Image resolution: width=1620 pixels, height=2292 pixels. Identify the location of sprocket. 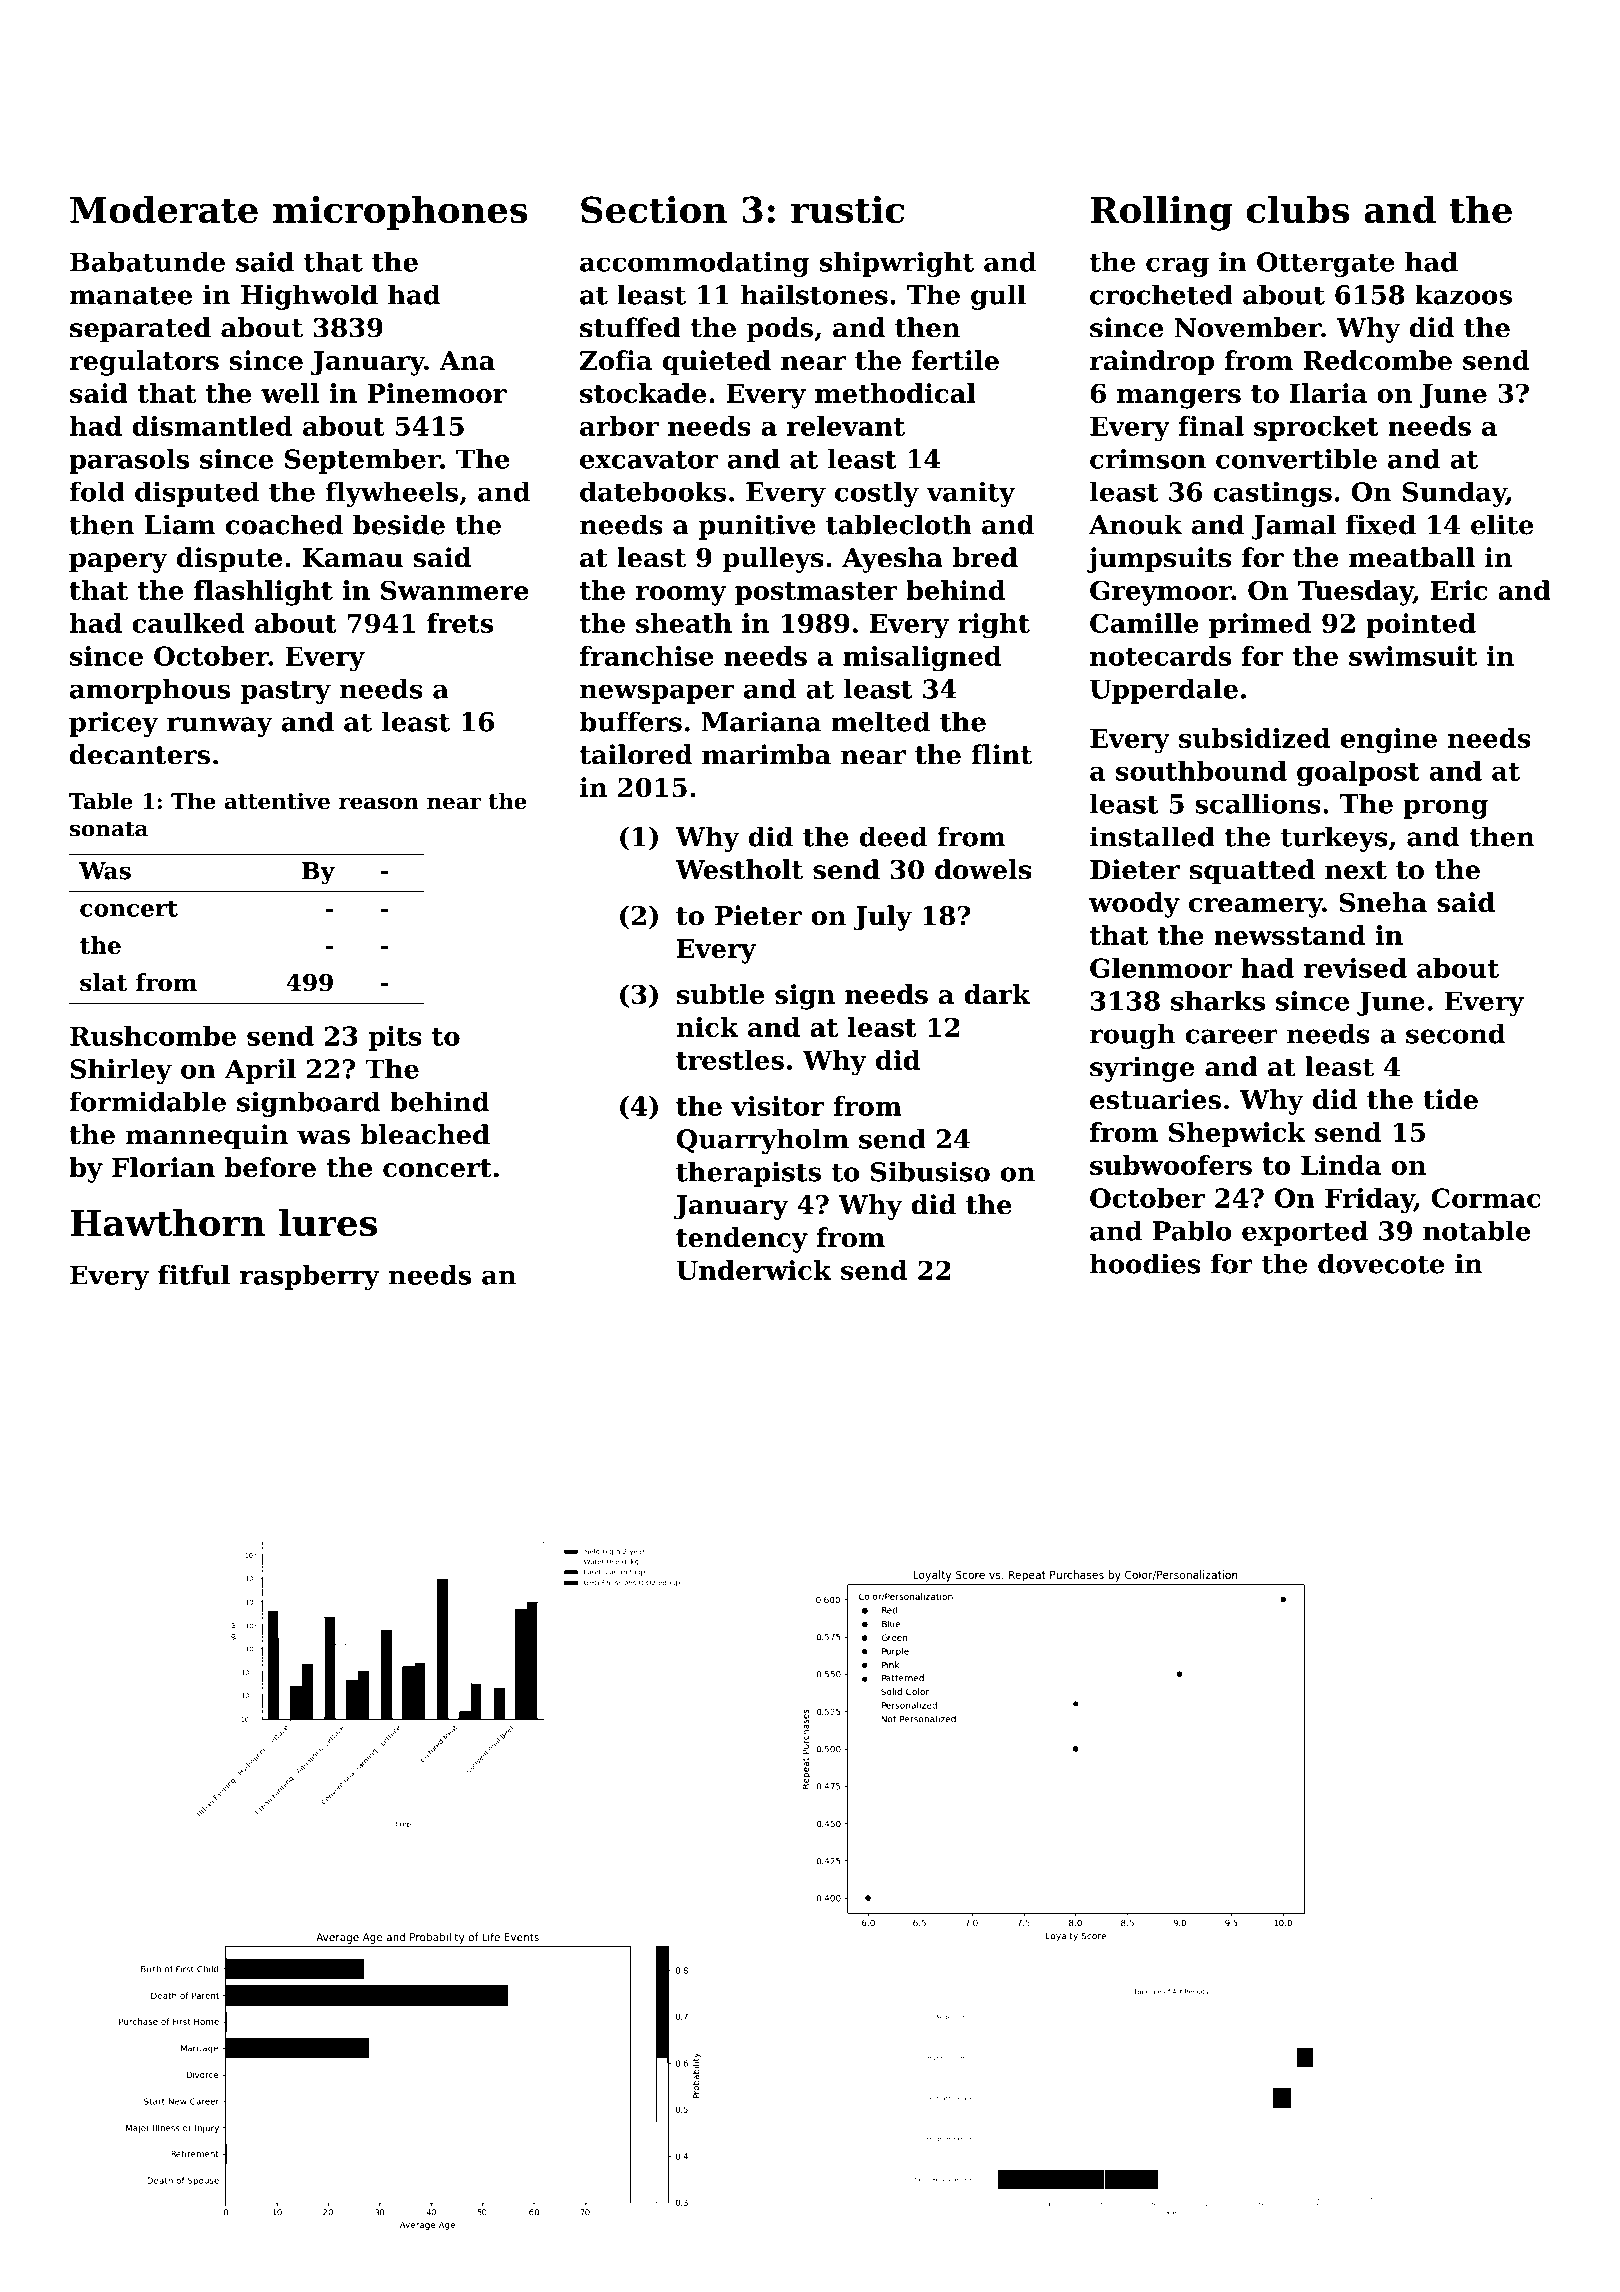
(1316, 428).
